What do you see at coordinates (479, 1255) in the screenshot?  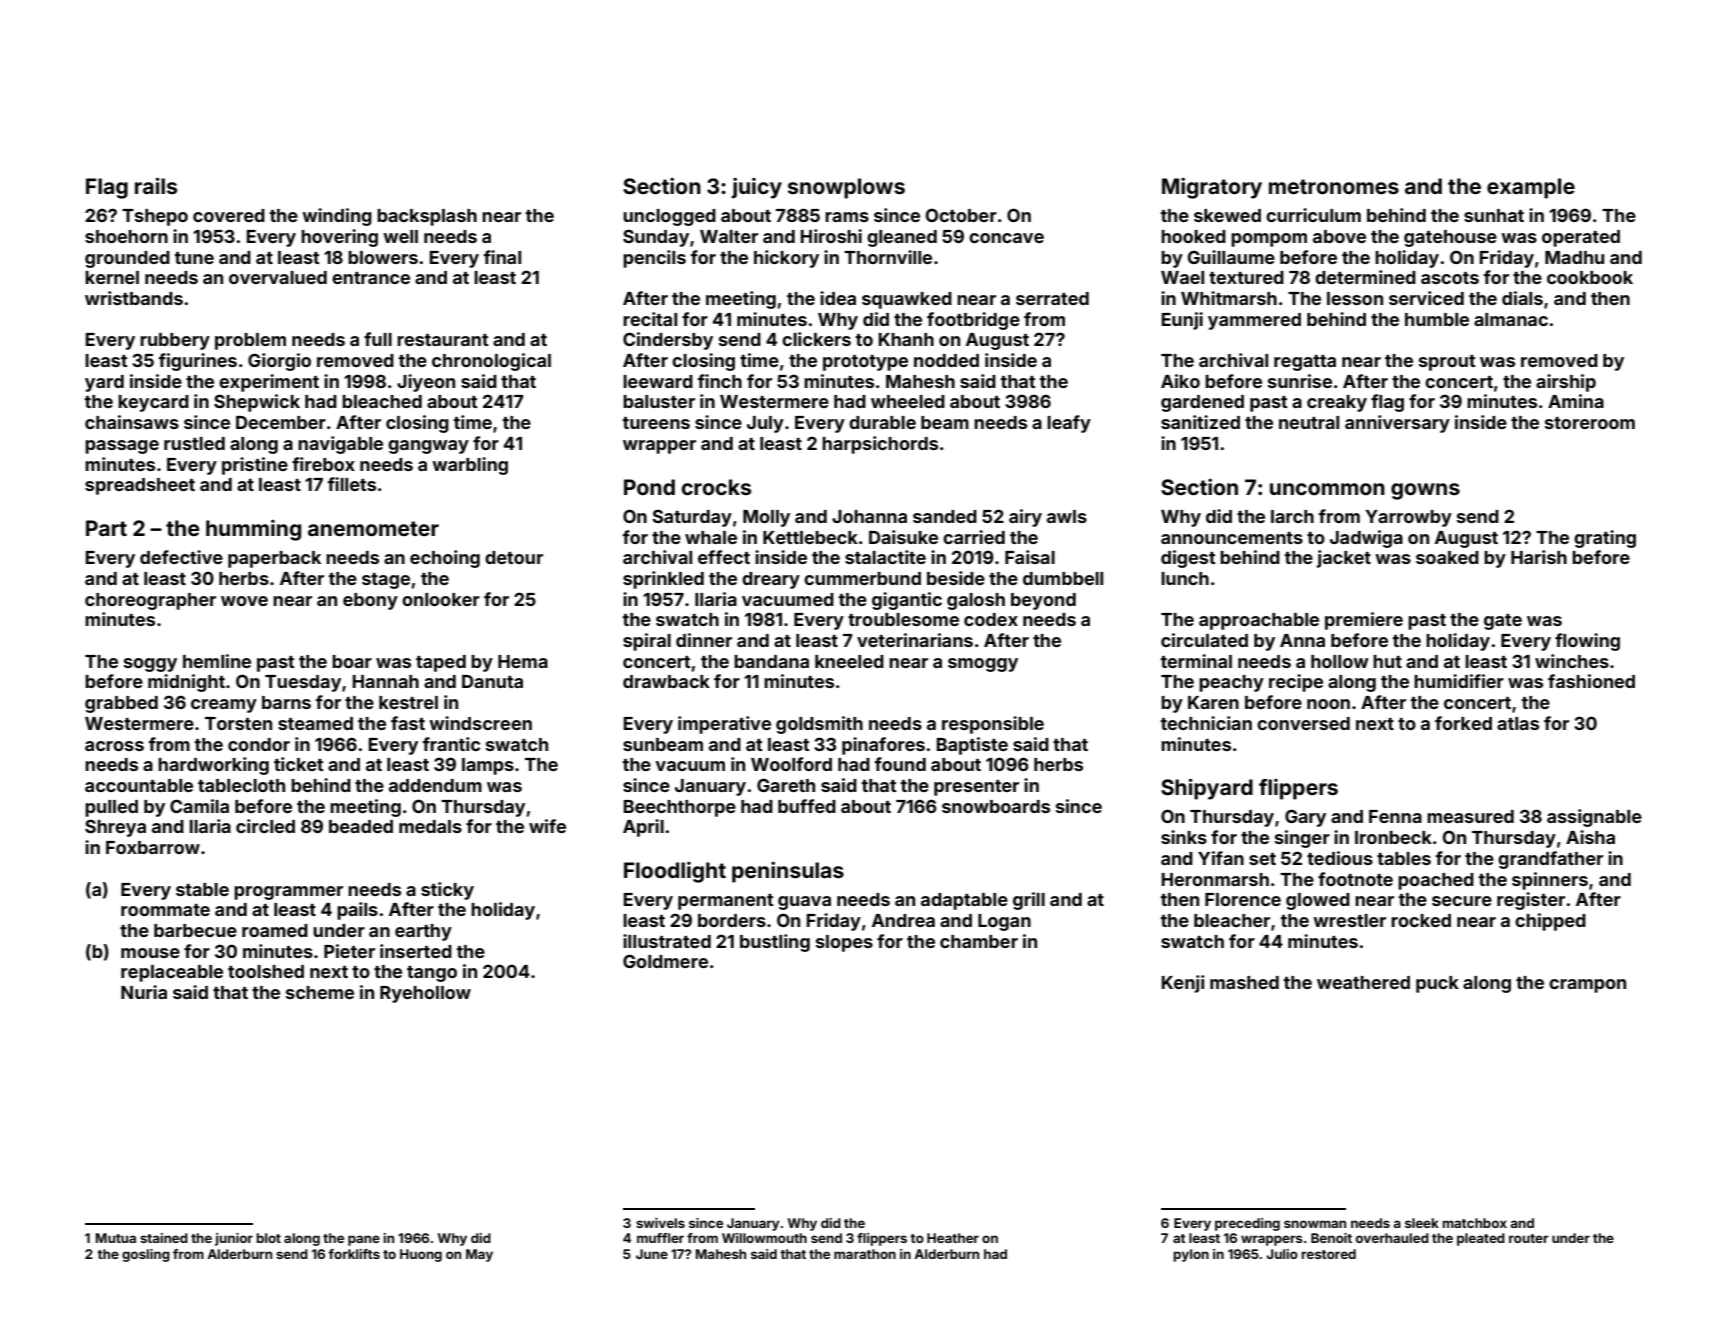 I see `May` at bounding box center [479, 1255].
